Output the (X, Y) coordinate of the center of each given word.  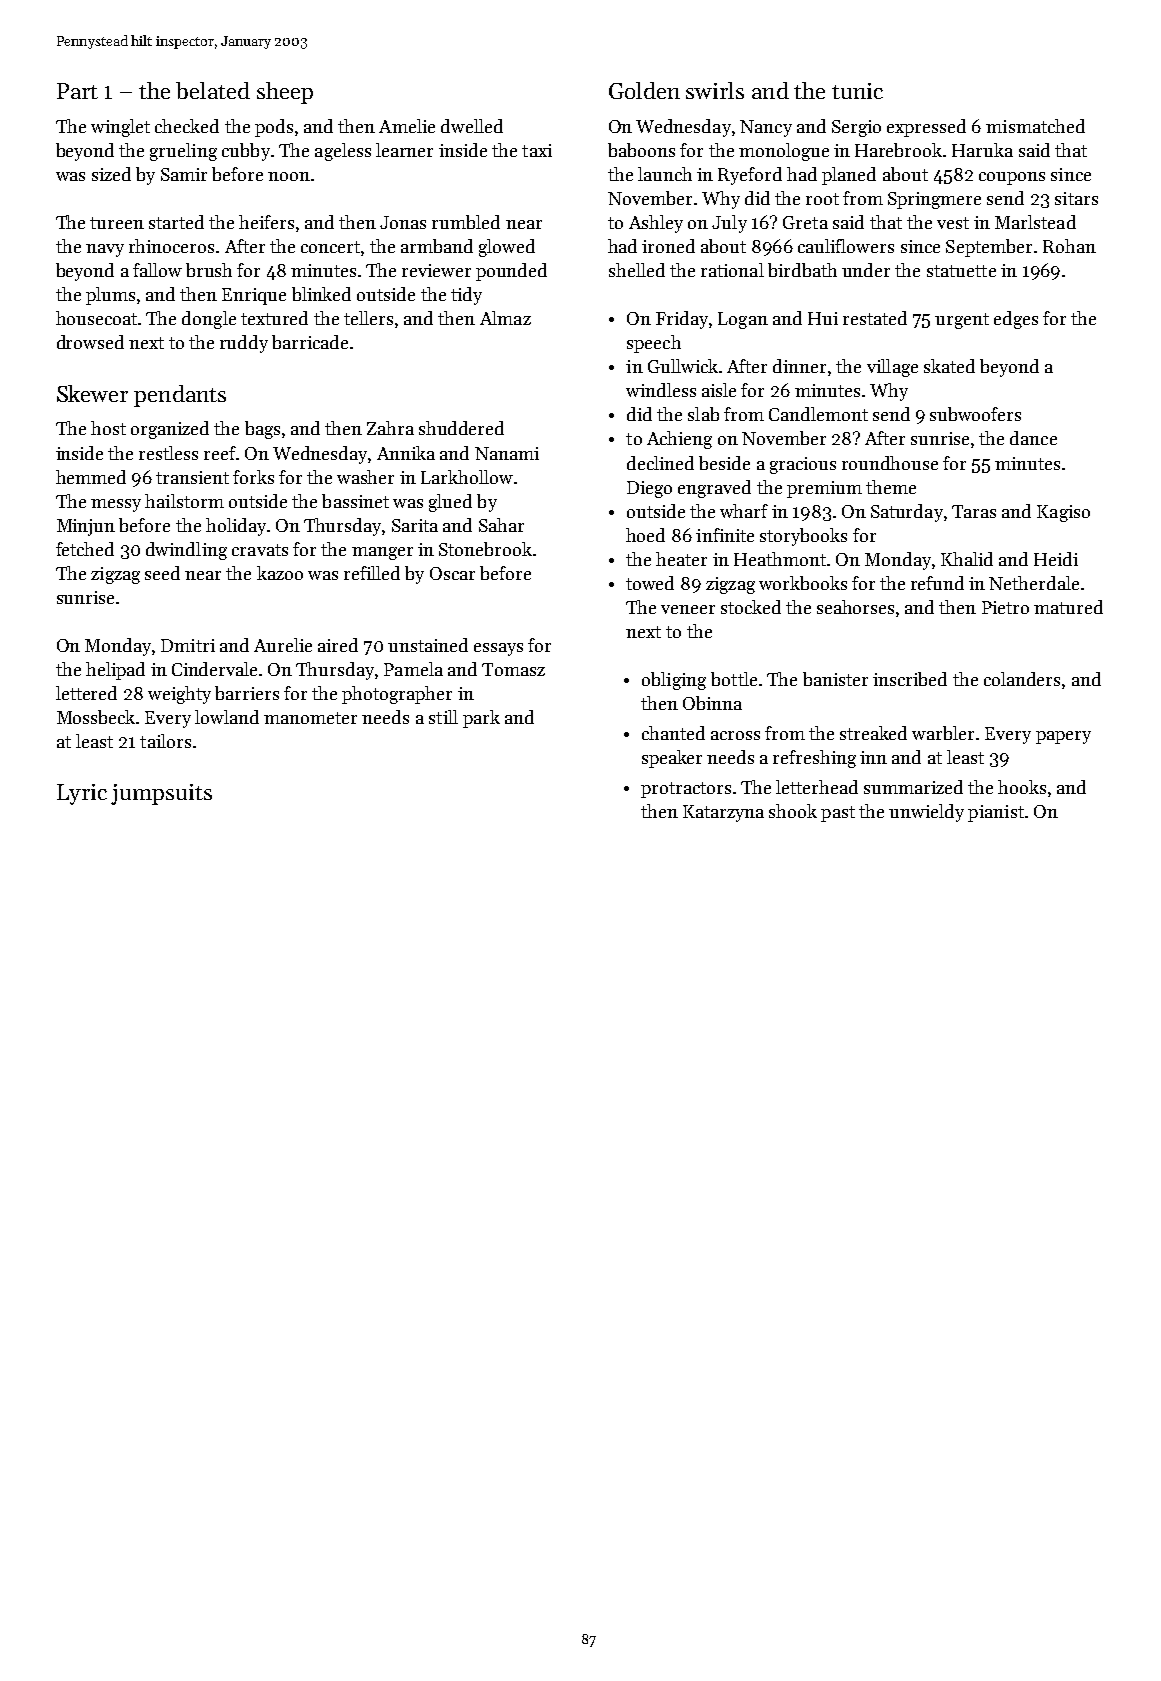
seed (162, 573)
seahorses (855, 607)
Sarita (415, 525)
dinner (799, 366)
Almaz (505, 318)
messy (116, 505)
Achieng (679, 440)
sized (111, 174)
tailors (165, 741)
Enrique (254, 296)
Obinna (712, 703)
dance (1033, 438)
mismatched (1035, 126)
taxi (537, 150)
